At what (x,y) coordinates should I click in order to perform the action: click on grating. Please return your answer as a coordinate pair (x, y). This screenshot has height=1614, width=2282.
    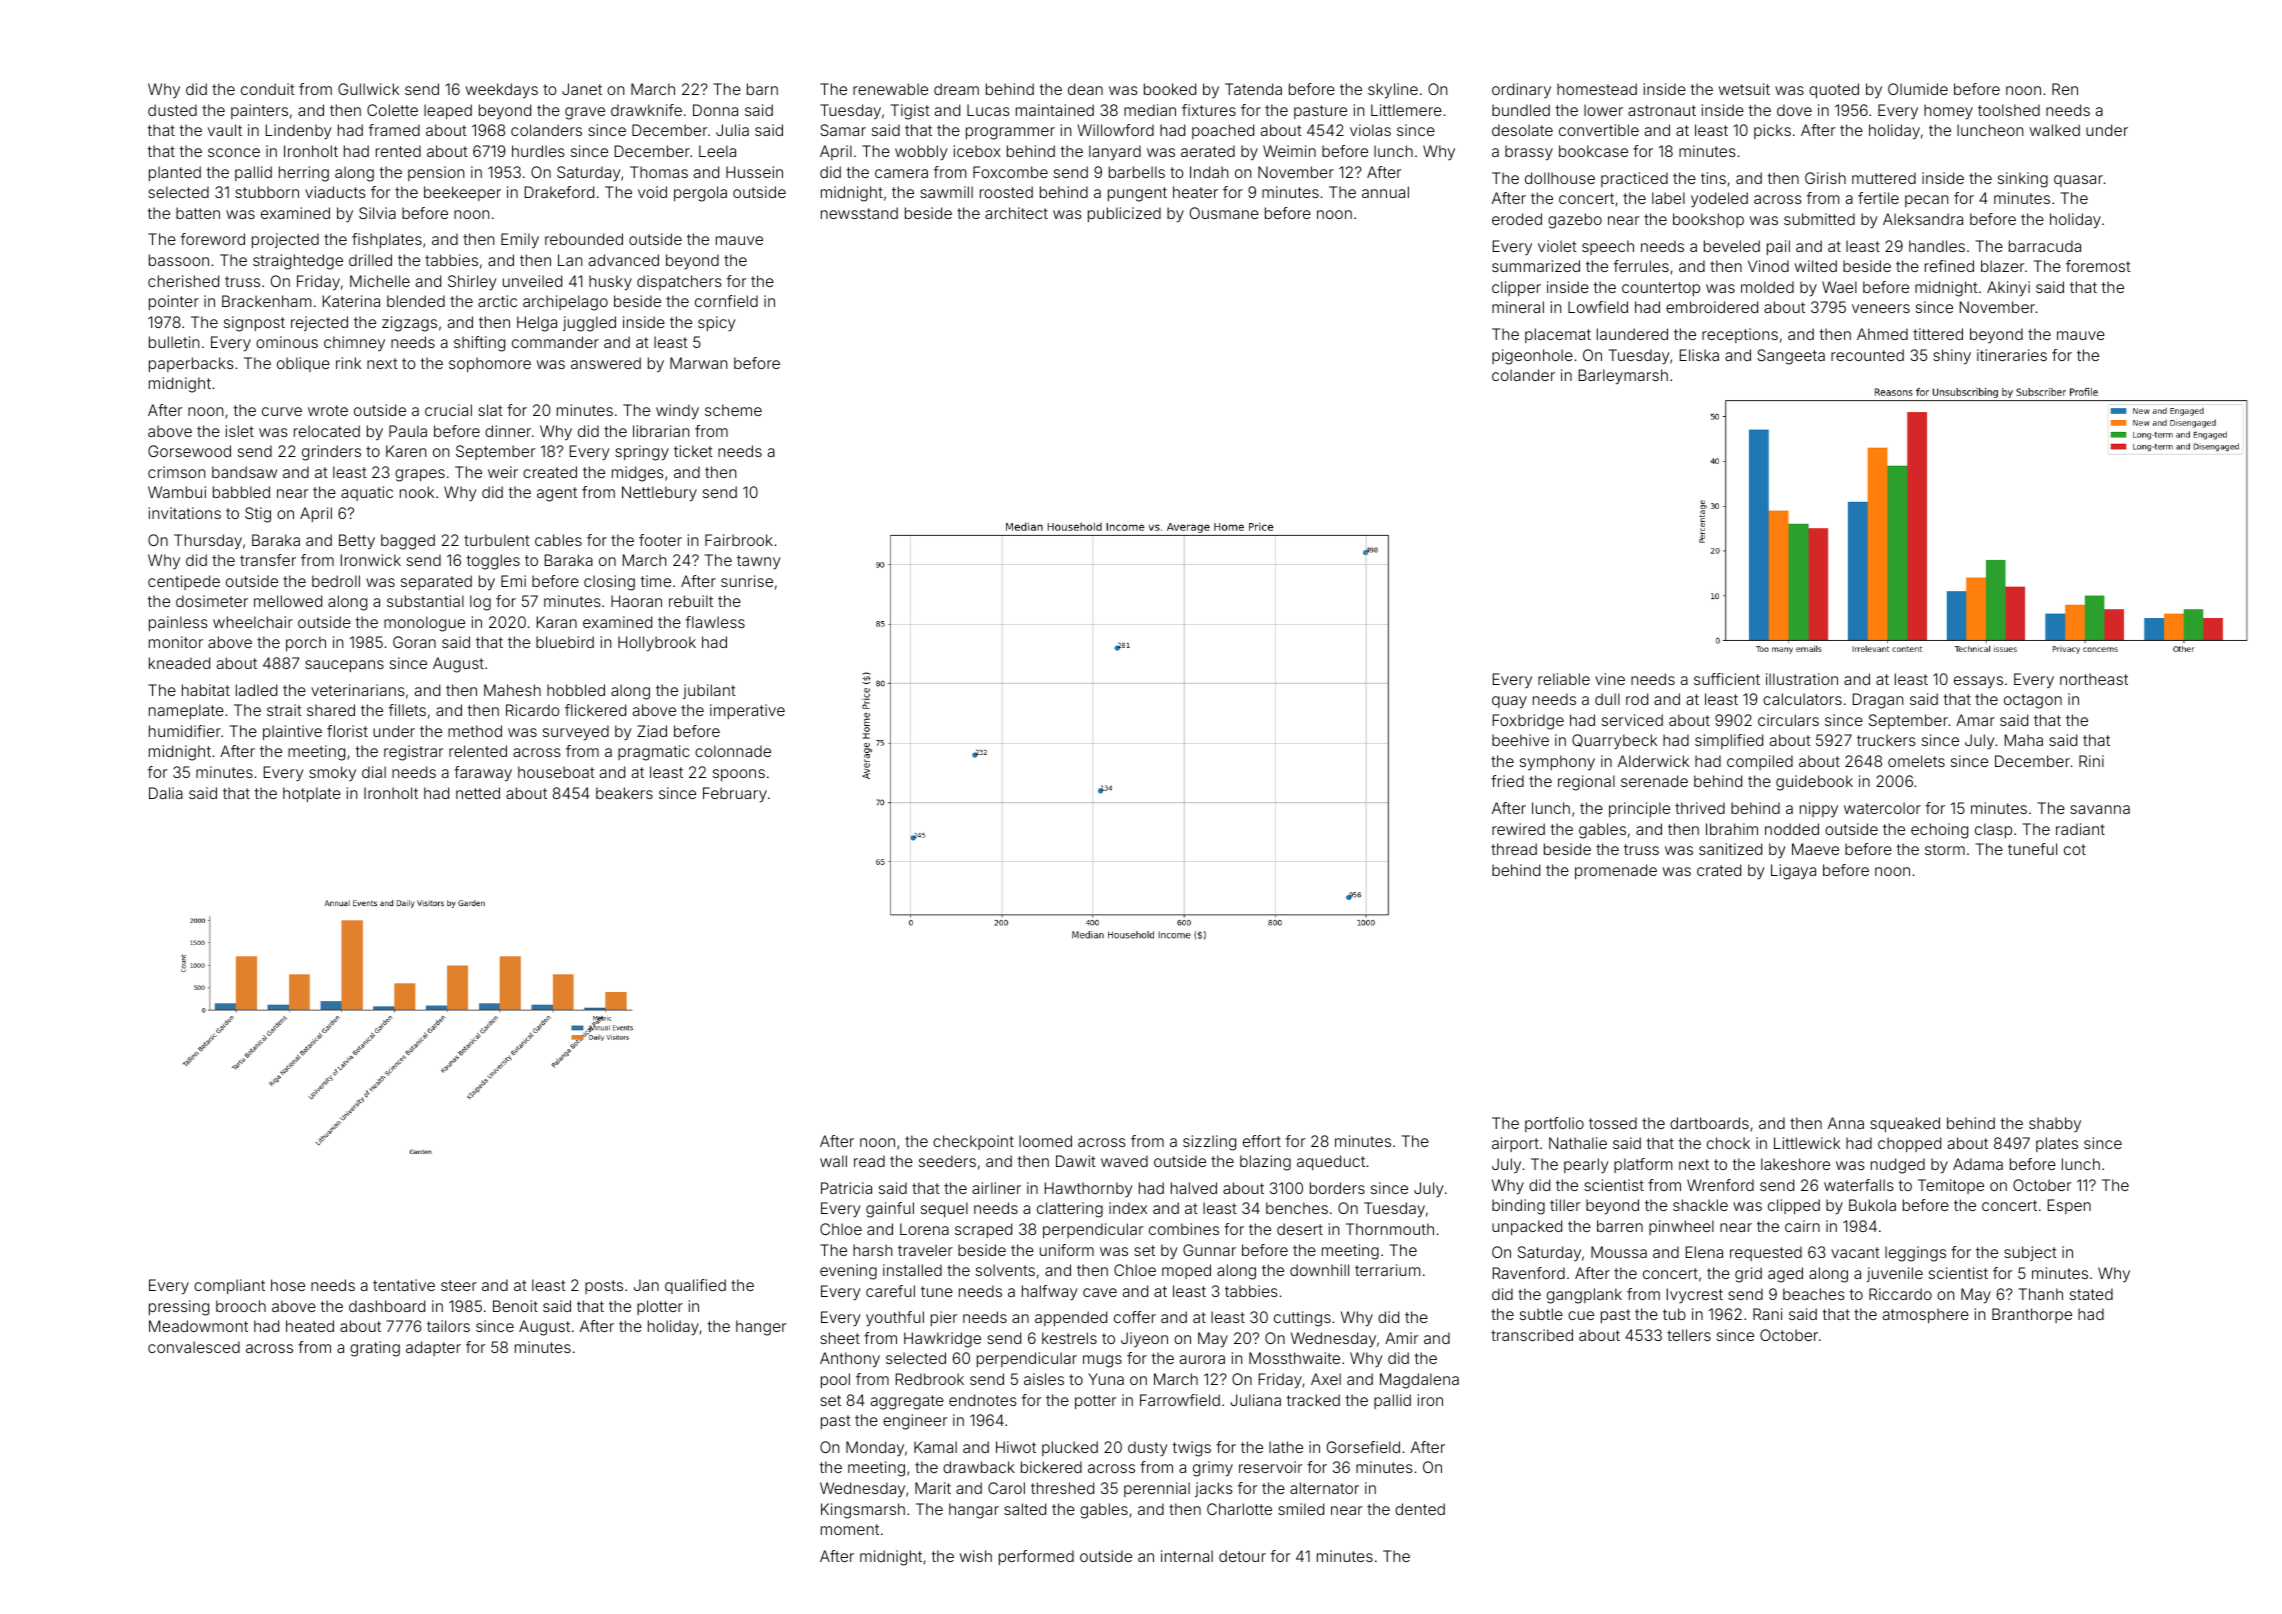
    Looking at the image, I should click on (375, 1349).
